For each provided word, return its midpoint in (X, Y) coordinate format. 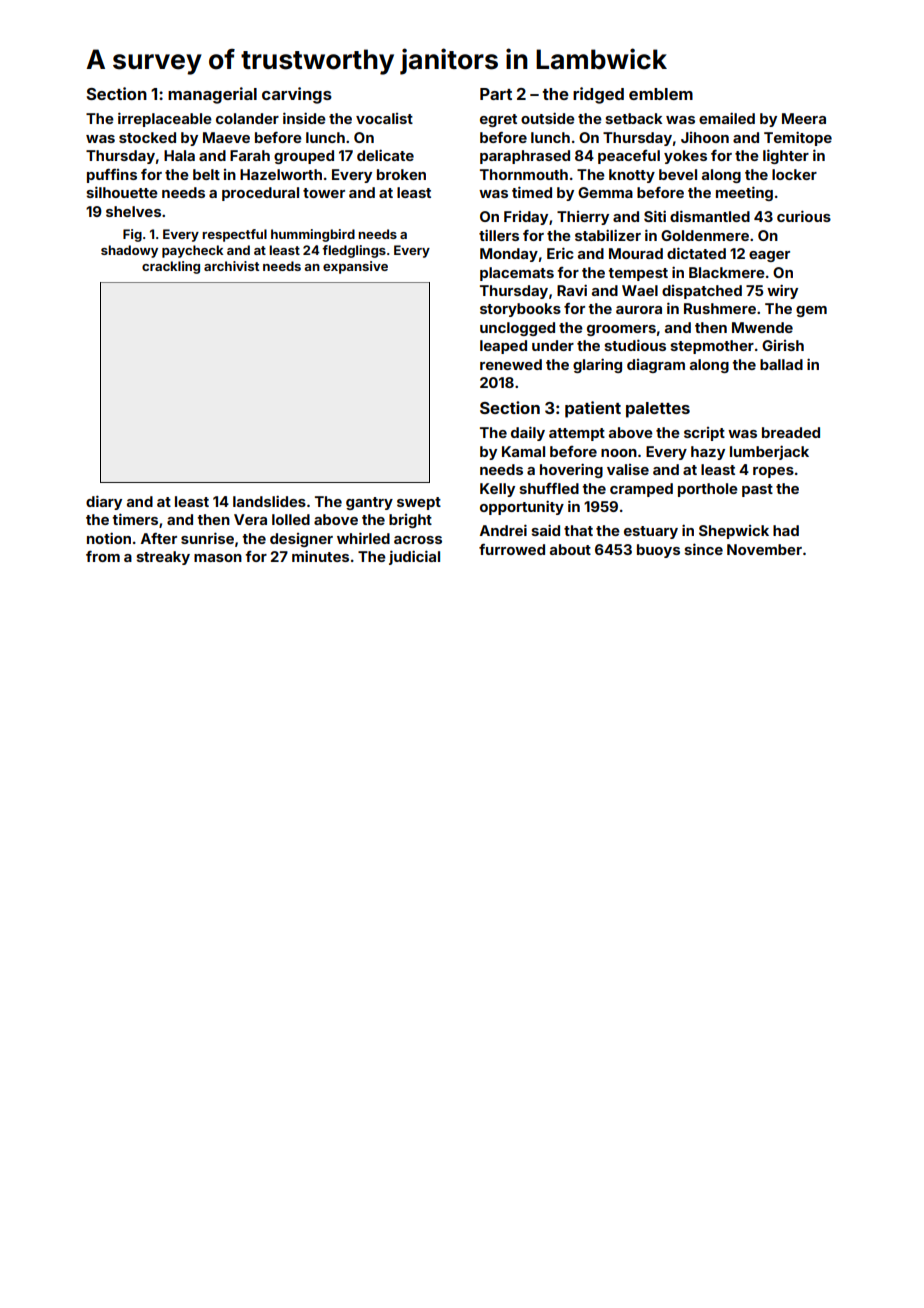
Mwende (762, 327)
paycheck (192, 251)
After (159, 538)
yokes (685, 157)
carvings (297, 95)
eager (769, 256)
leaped (503, 347)
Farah (250, 155)
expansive (355, 267)
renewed (511, 364)
